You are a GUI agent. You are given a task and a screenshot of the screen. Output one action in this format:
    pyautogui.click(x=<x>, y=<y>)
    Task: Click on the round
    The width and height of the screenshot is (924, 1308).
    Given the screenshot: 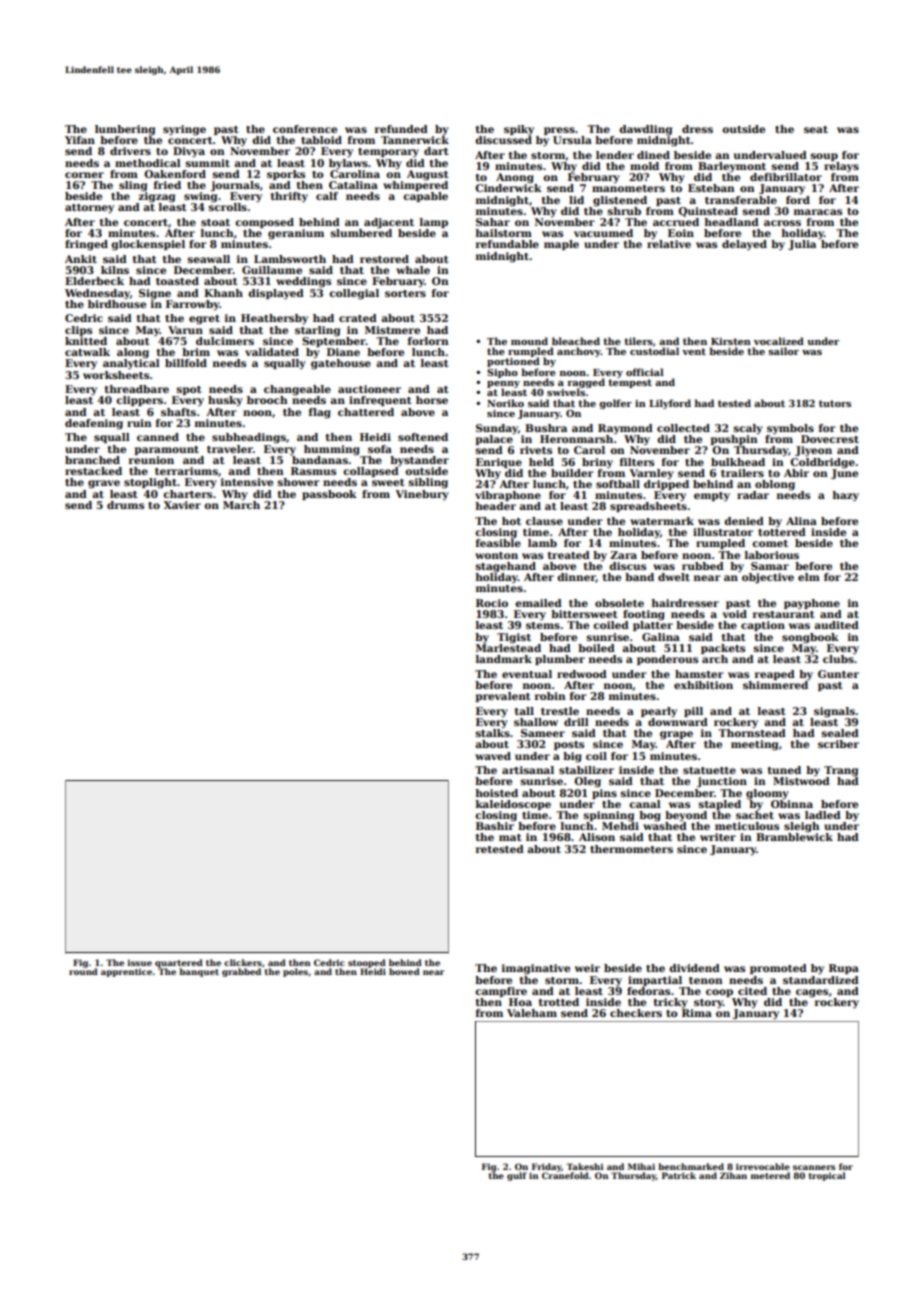 What is the action you would take?
    pyautogui.click(x=83, y=971)
